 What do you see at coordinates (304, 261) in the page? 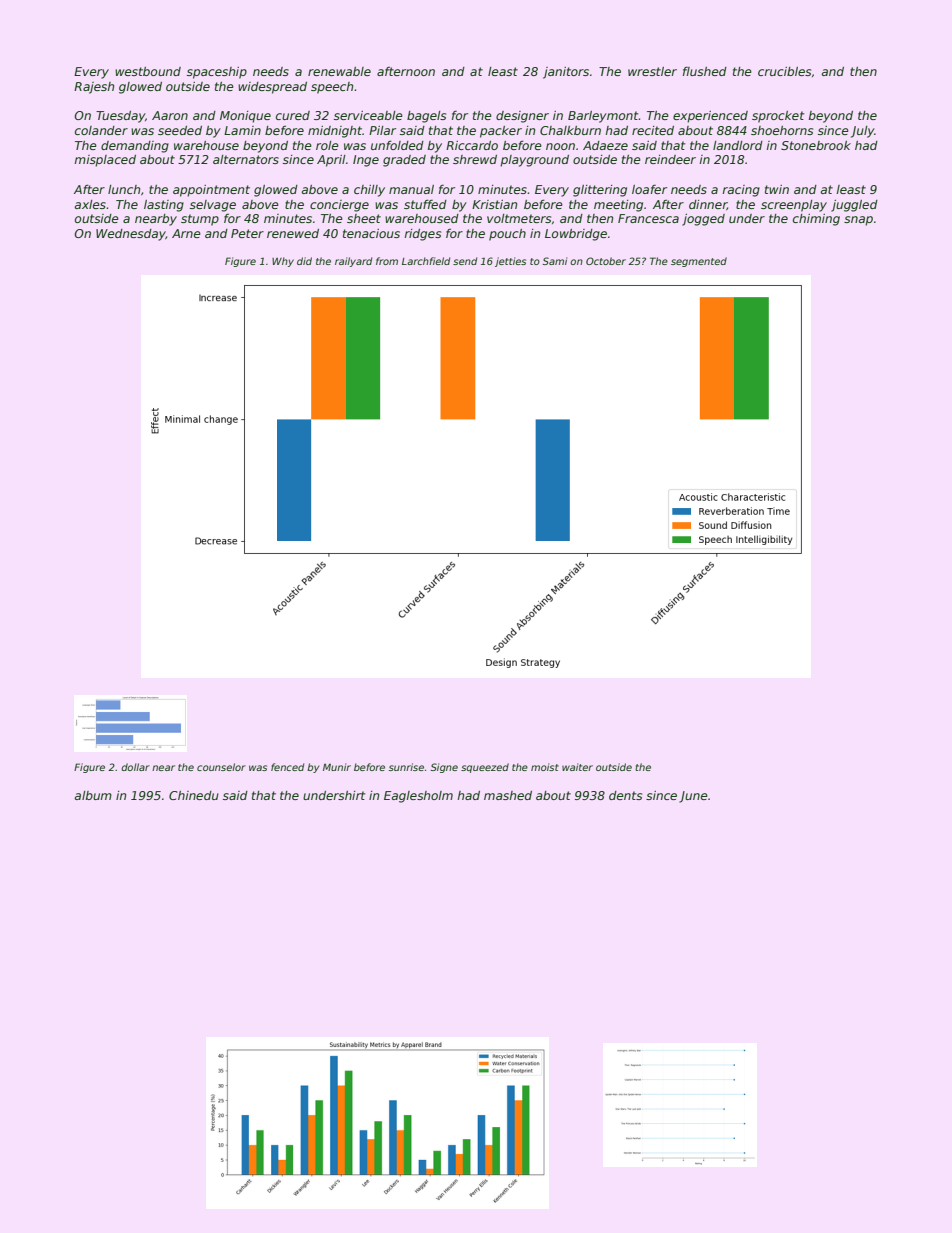
I see `did` at bounding box center [304, 261].
